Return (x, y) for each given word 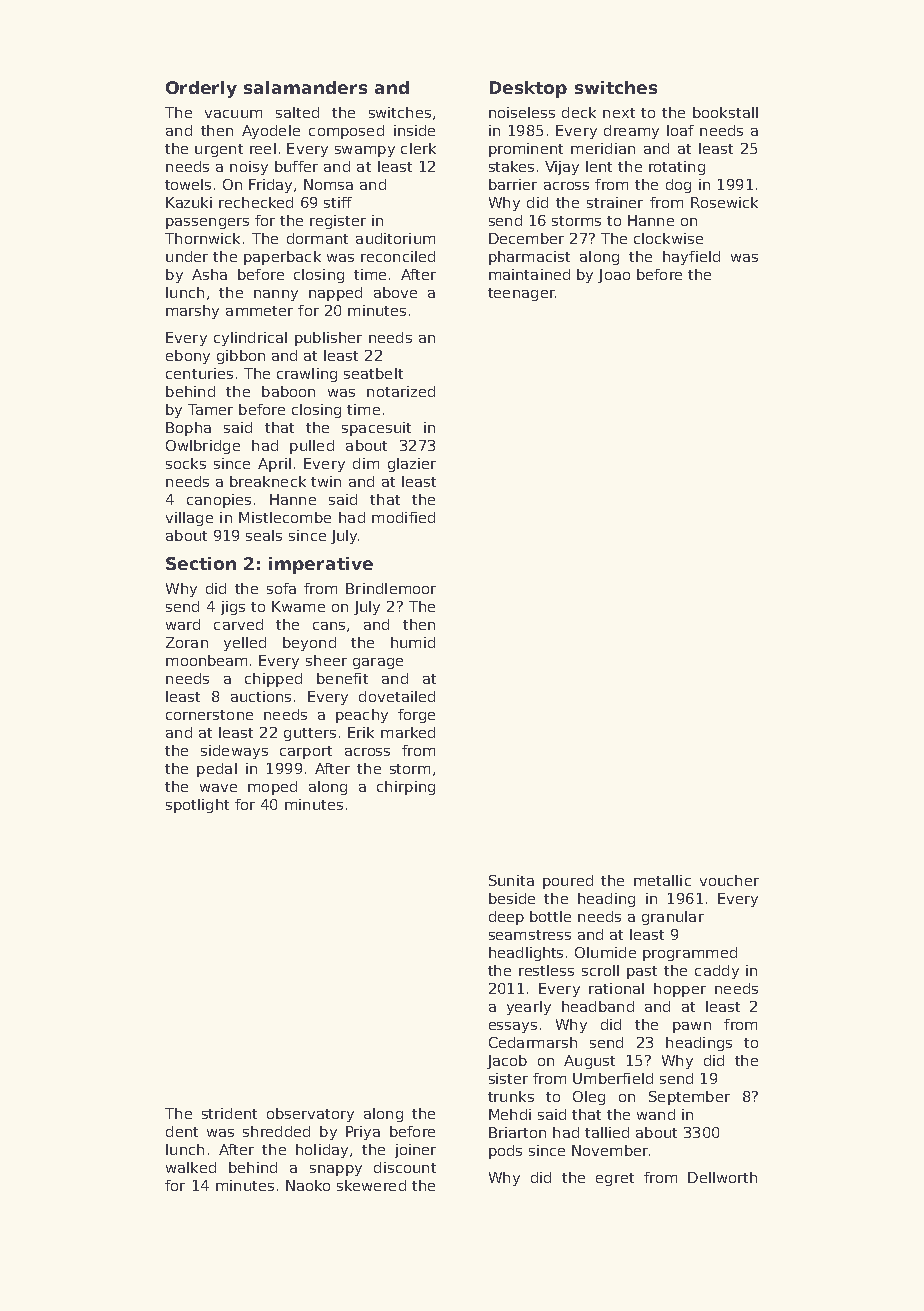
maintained (529, 274)
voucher (729, 880)
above (395, 292)
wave (218, 788)
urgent (219, 150)
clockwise (668, 238)
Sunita (511, 880)
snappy (336, 1170)
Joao (614, 276)
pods (505, 1152)
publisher (328, 339)
